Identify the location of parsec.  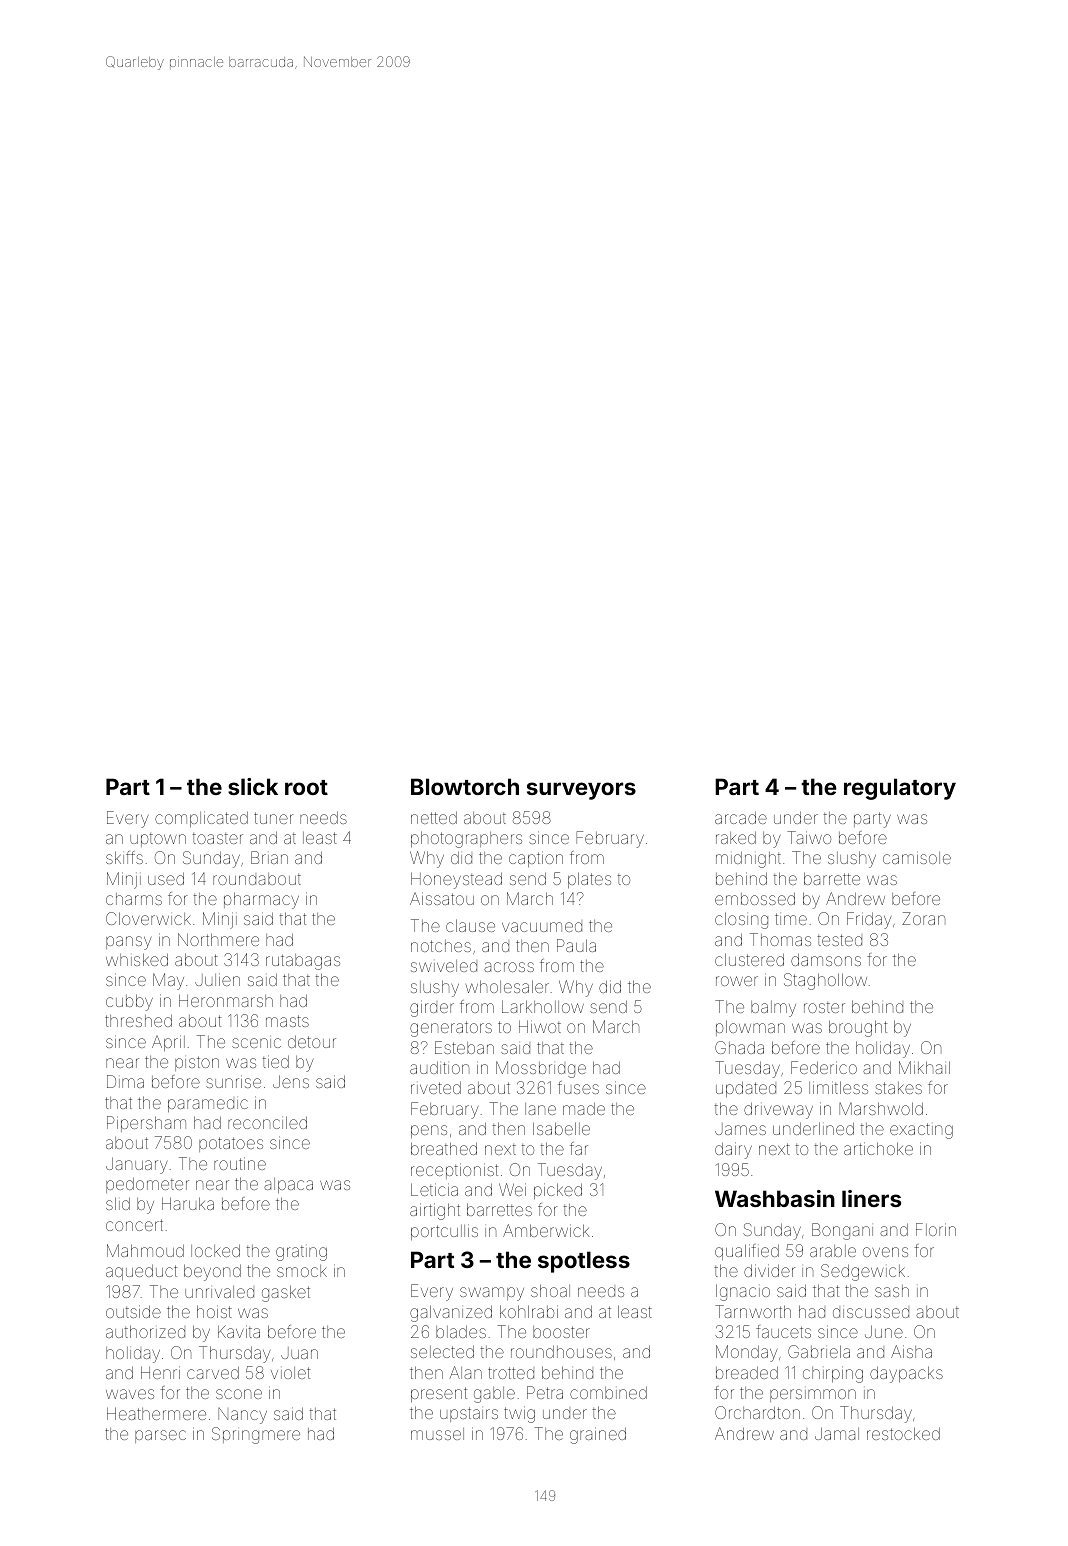
(160, 1436).
